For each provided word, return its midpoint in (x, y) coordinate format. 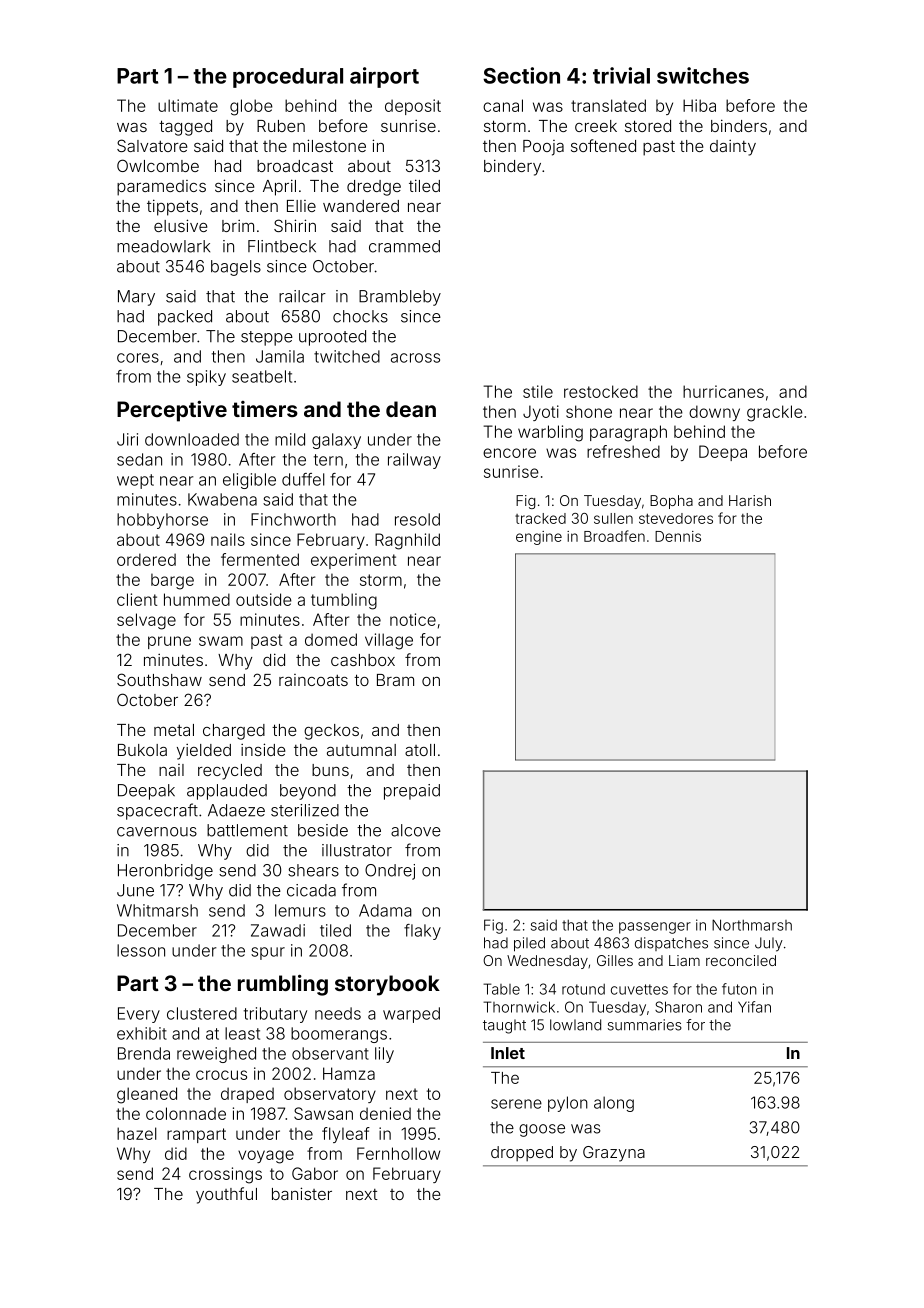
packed (185, 318)
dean (411, 409)
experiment (353, 561)
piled (529, 944)
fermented (260, 559)
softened (603, 145)
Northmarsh (752, 925)
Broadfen (614, 536)
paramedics (161, 188)
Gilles (615, 960)
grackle (775, 413)
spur (268, 953)
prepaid (412, 792)
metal (174, 730)
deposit (413, 107)
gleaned (147, 1095)
